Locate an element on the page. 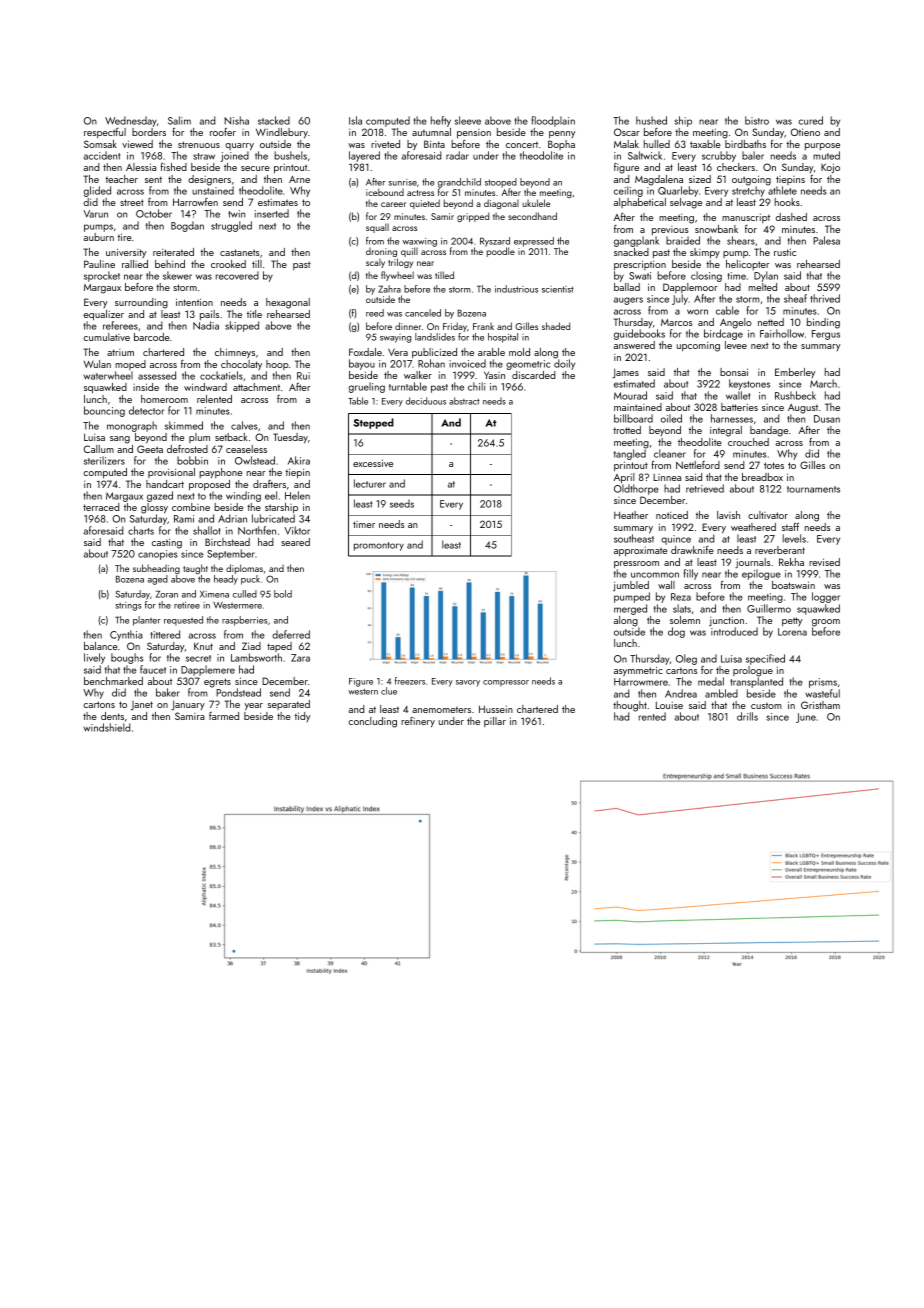 The height and width of the page is (1308, 924). keystones is located at coordinates (749, 384).
